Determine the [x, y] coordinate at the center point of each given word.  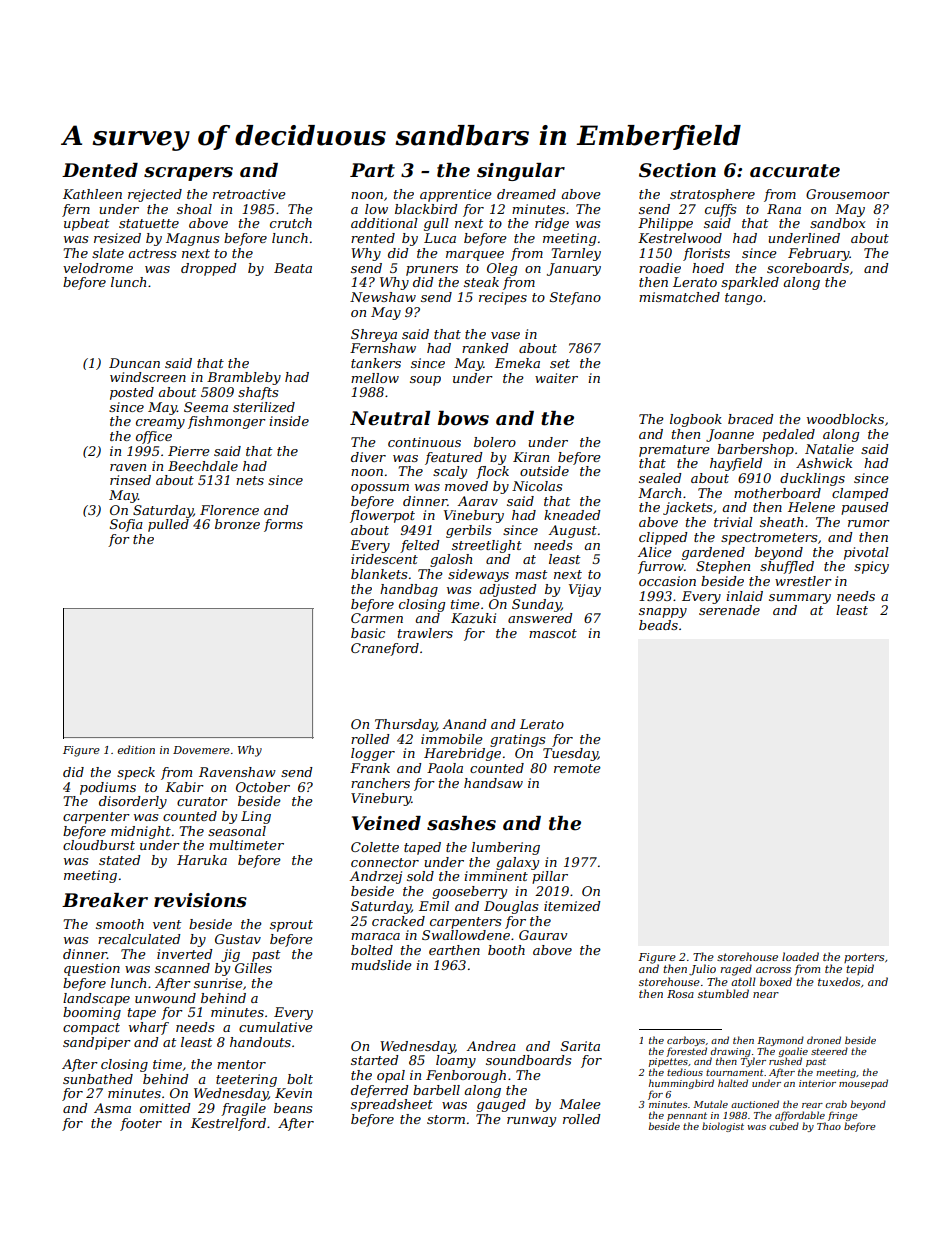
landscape [96, 999]
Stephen [723, 567]
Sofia [126, 525]
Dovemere [201, 750]
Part [372, 170]
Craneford [385, 649]
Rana [784, 209]
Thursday [406, 725]
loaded [800, 956]
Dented [100, 170]
